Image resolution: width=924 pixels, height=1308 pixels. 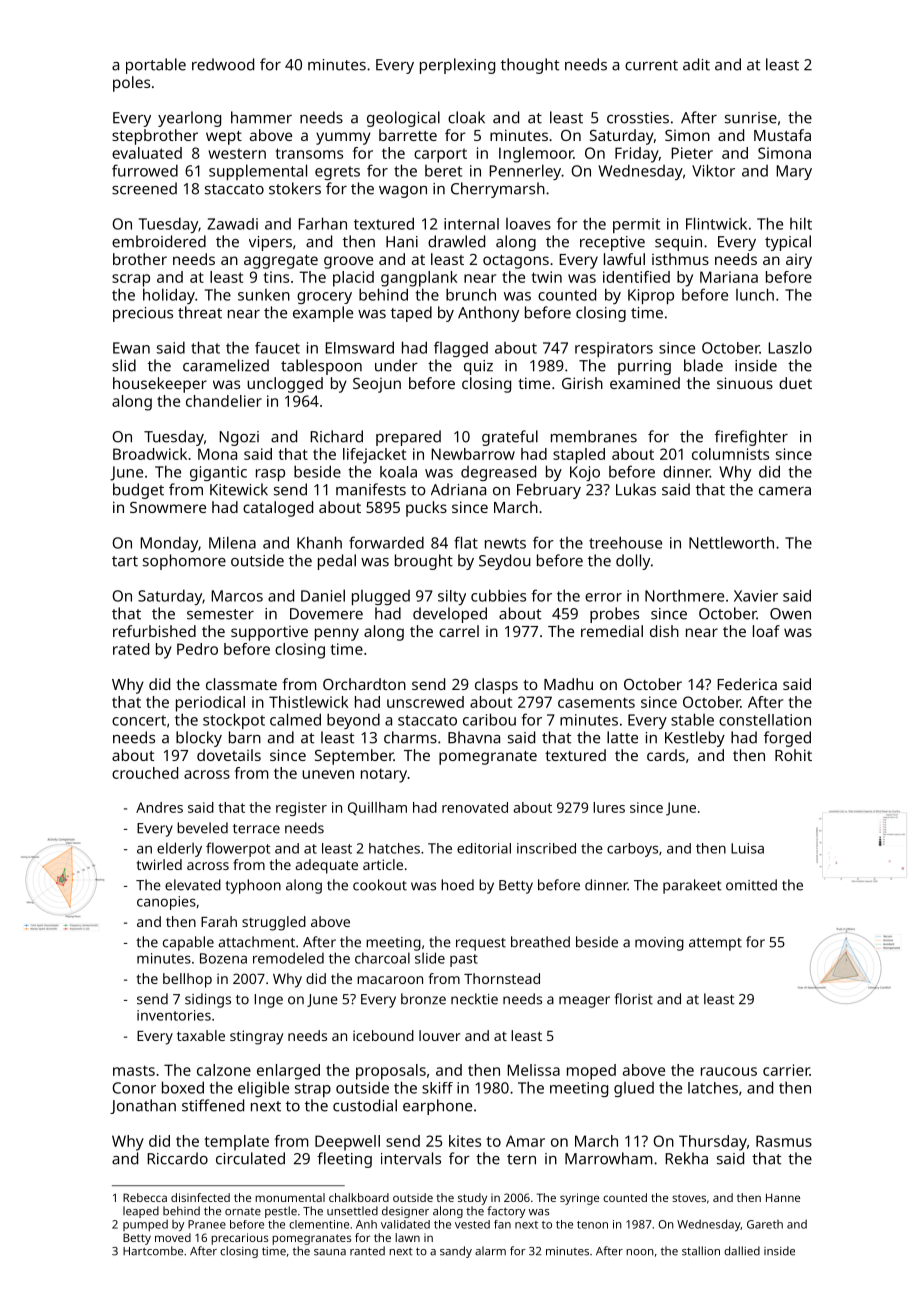 What do you see at coordinates (793, 755) in the screenshot?
I see `Rohit` at bounding box center [793, 755].
